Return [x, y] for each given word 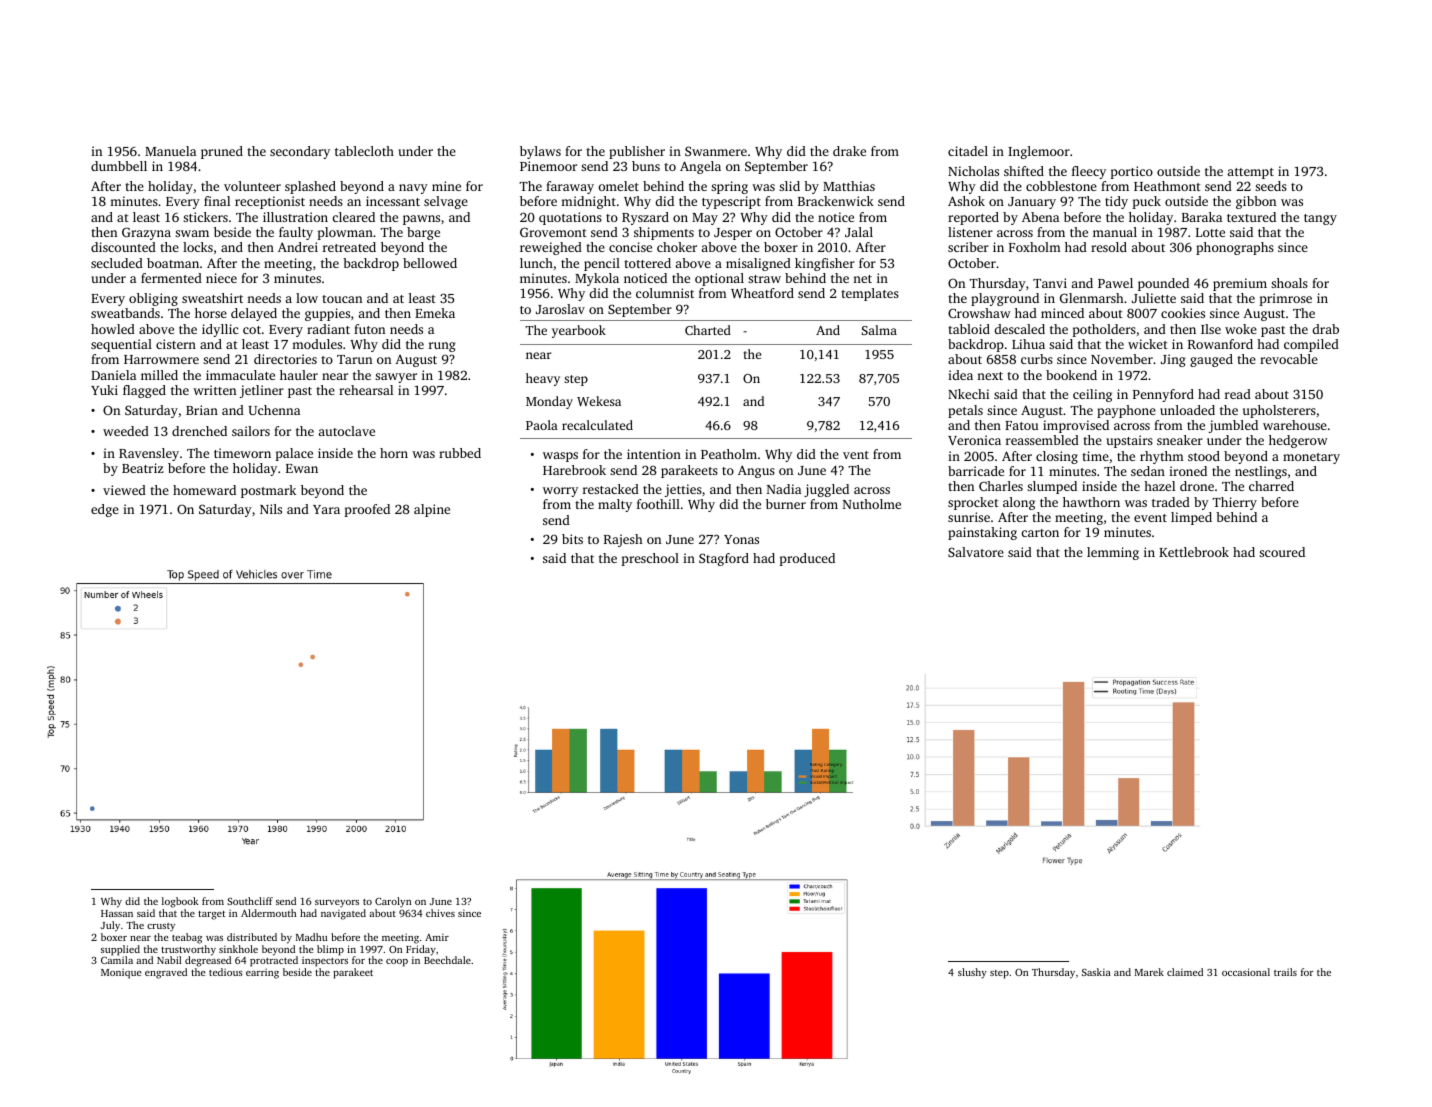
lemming [1113, 553]
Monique [121, 973]
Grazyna [146, 233]
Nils [271, 509]
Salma [879, 330]
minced [1062, 313]
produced [807, 559]
